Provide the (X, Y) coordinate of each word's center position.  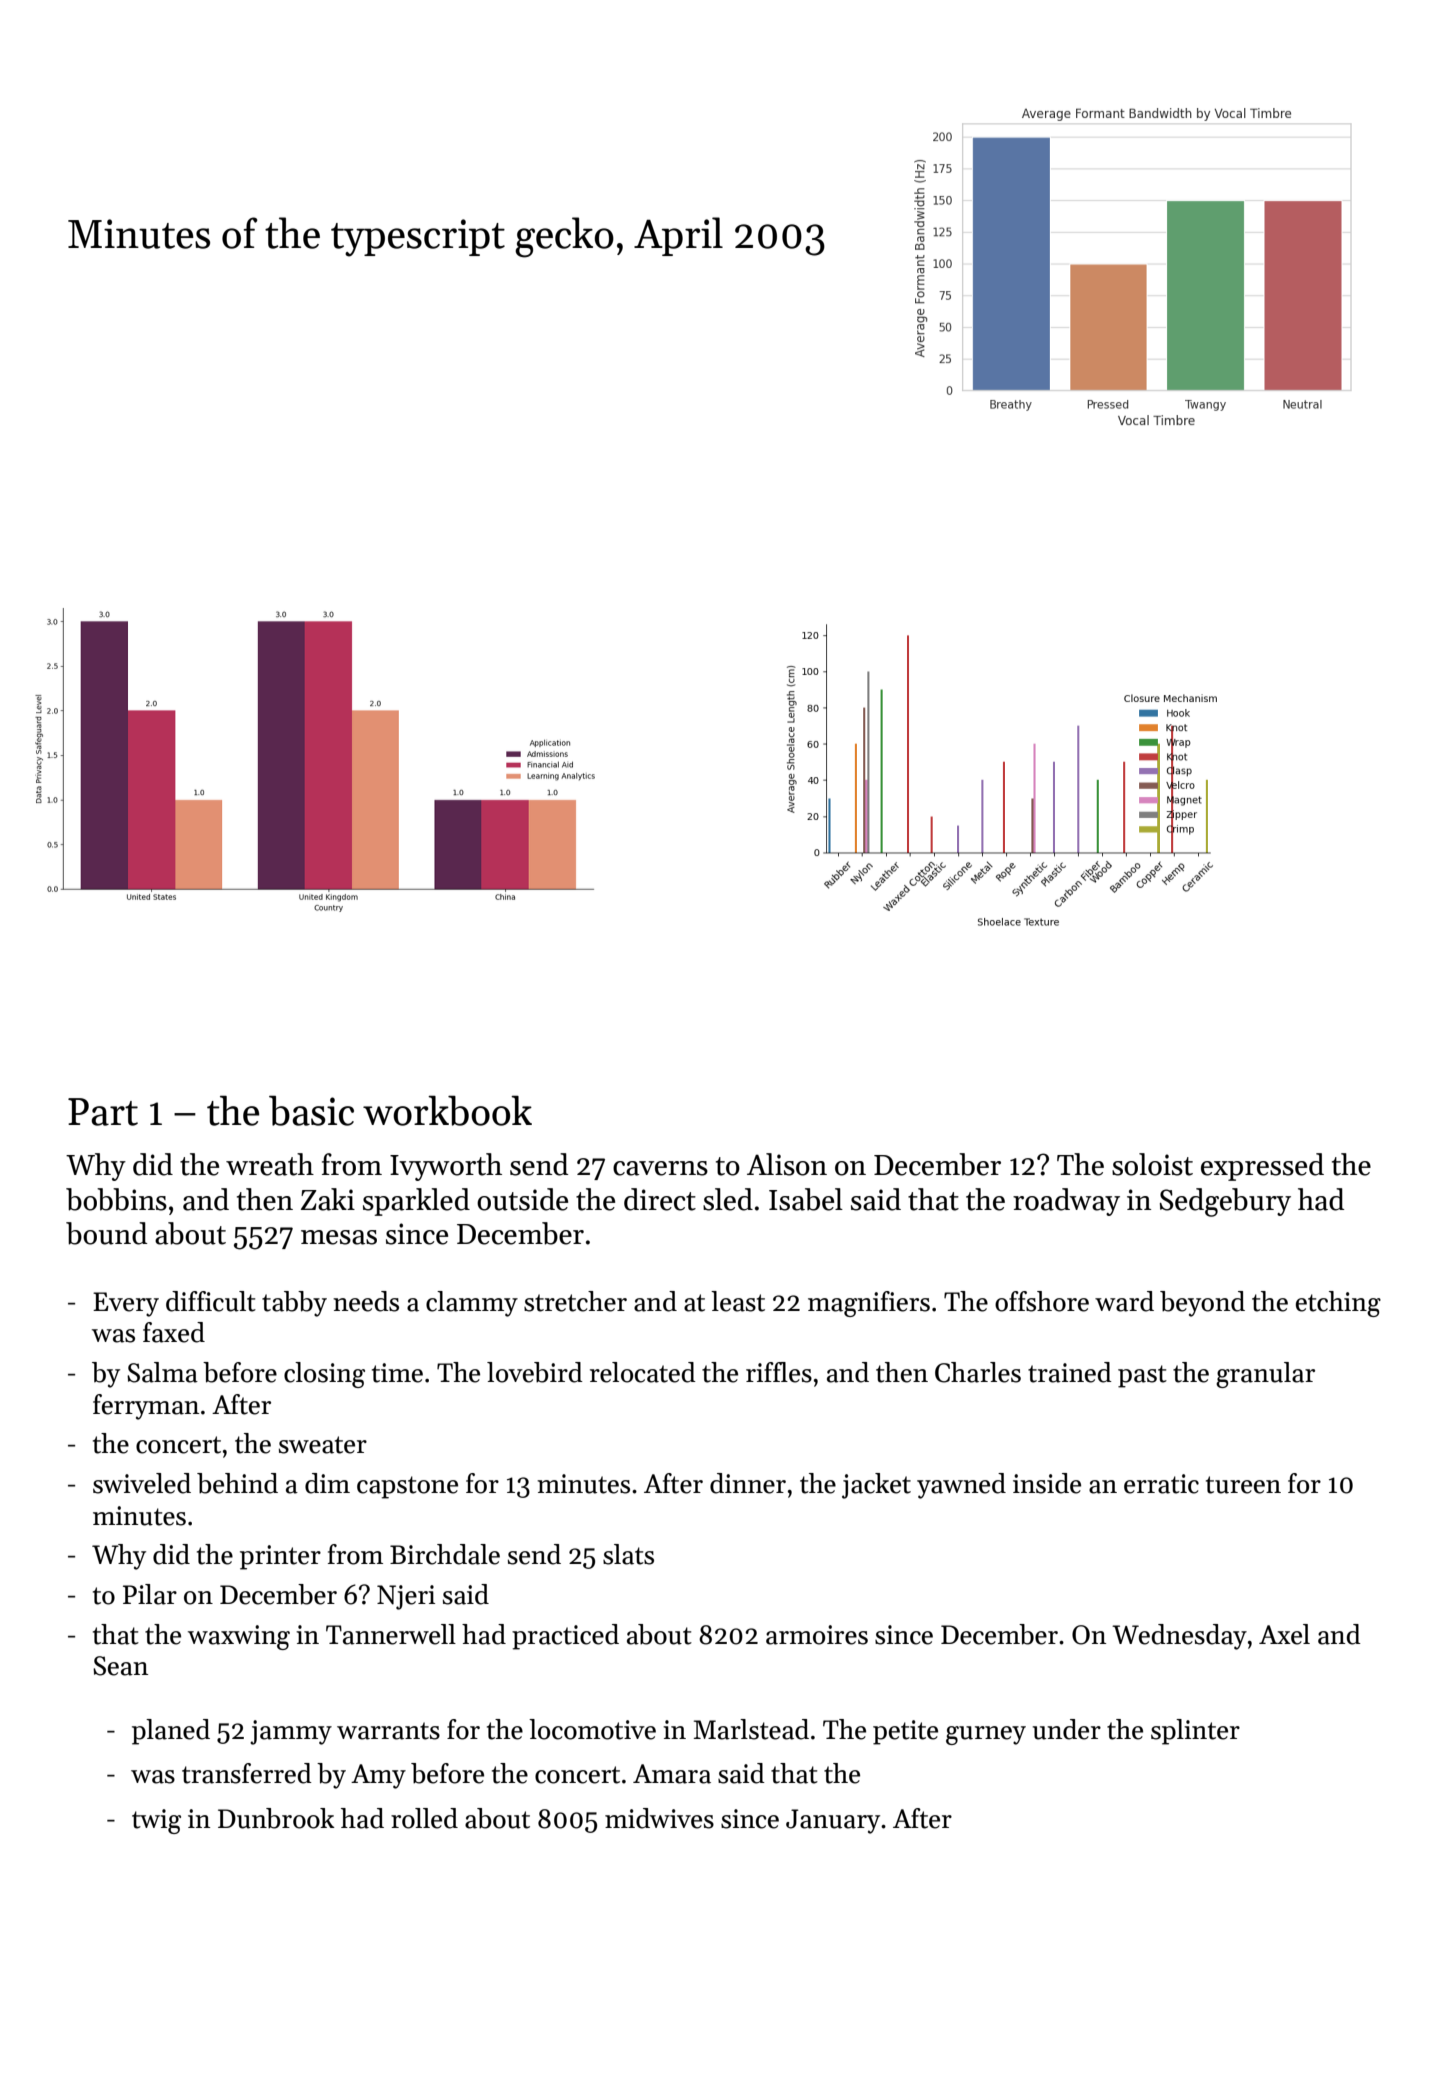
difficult (211, 1301)
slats (628, 1554)
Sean (120, 1666)
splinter (1195, 1732)
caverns (660, 1168)
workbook (447, 1110)
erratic (1161, 1484)
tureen (1243, 1485)
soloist (1152, 1164)
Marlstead (751, 1729)
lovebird (535, 1372)
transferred (247, 1773)
